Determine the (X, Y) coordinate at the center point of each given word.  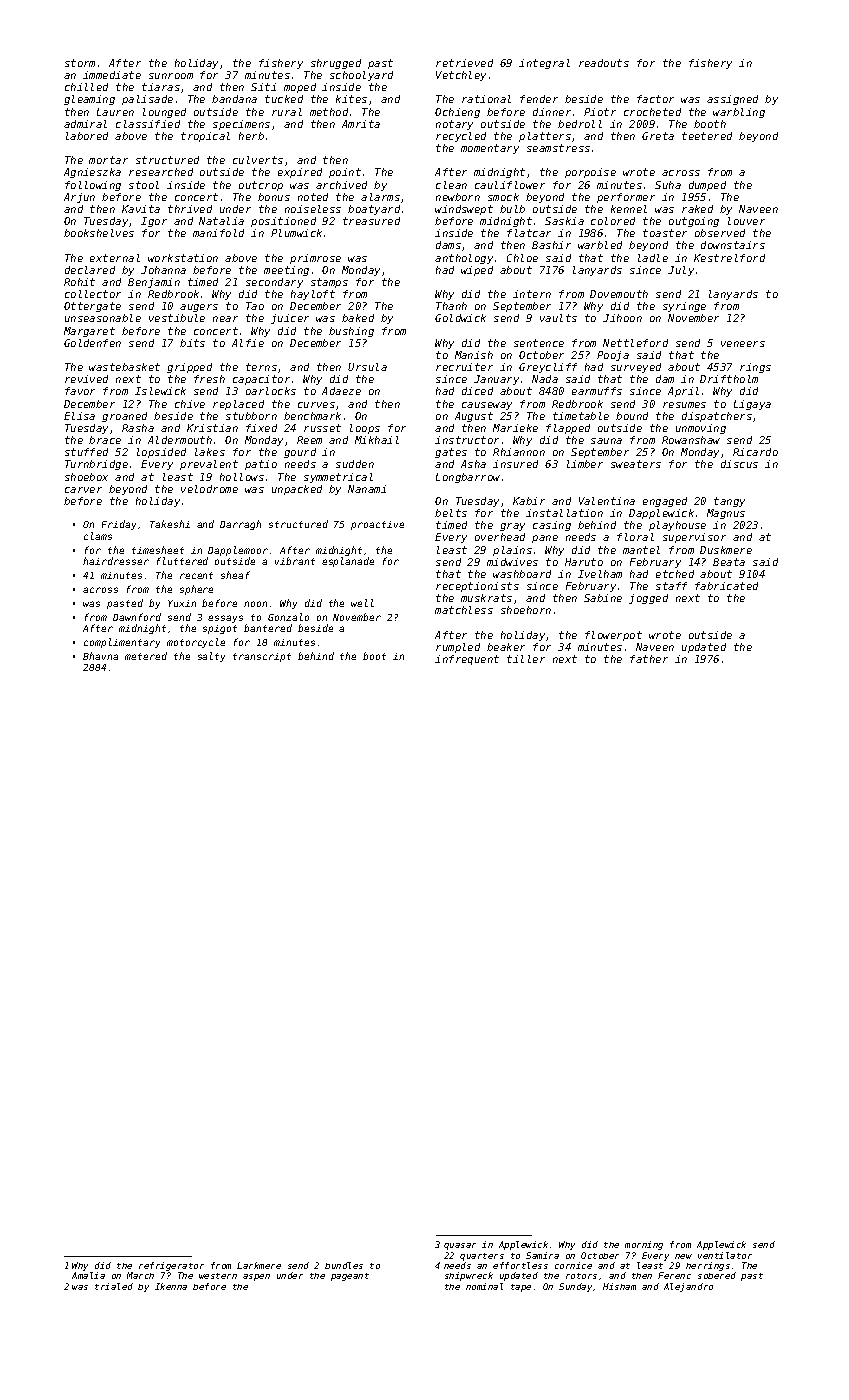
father (649, 659)
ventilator (725, 1255)
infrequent (467, 660)
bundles (344, 1265)
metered (146, 656)
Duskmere (726, 550)
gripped (189, 368)
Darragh (240, 525)
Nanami (367, 489)
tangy (729, 502)
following (93, 186)
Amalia (88, 1275)
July (681, 271)
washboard (522, 574)
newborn (458, 197)
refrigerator (171, 1266)
